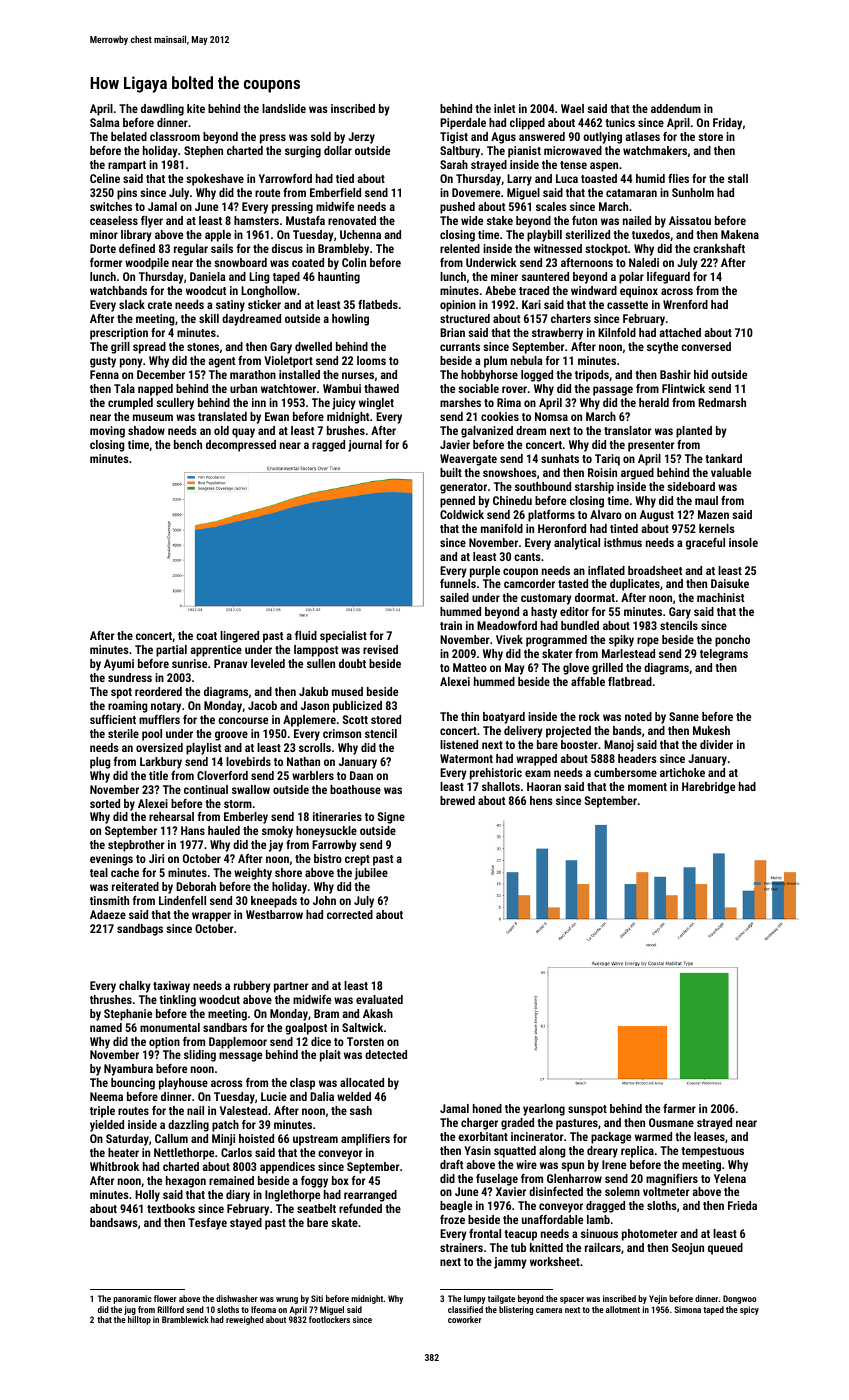  I want to click on partner, so click(291, 987).
